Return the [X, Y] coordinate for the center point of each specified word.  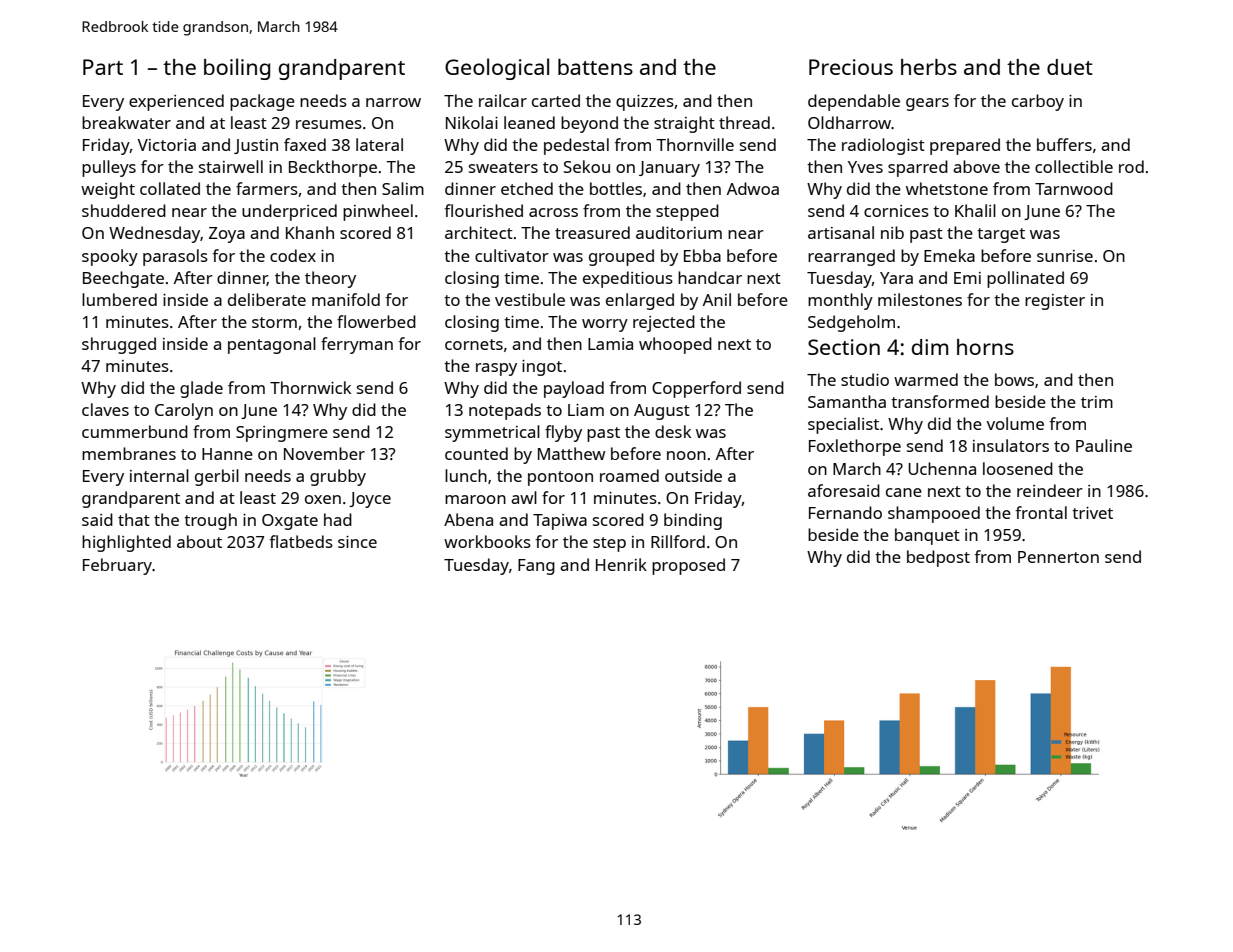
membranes [129, 453]
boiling [237, 69]
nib [892, 232]
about [199, 541]
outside [693, 475]
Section [844, 347]
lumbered [119, 299]
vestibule [530, 299]
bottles [616, 188]
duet [1070, 67]
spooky [110, 257]
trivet [1092, 513]
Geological [497, 69]
